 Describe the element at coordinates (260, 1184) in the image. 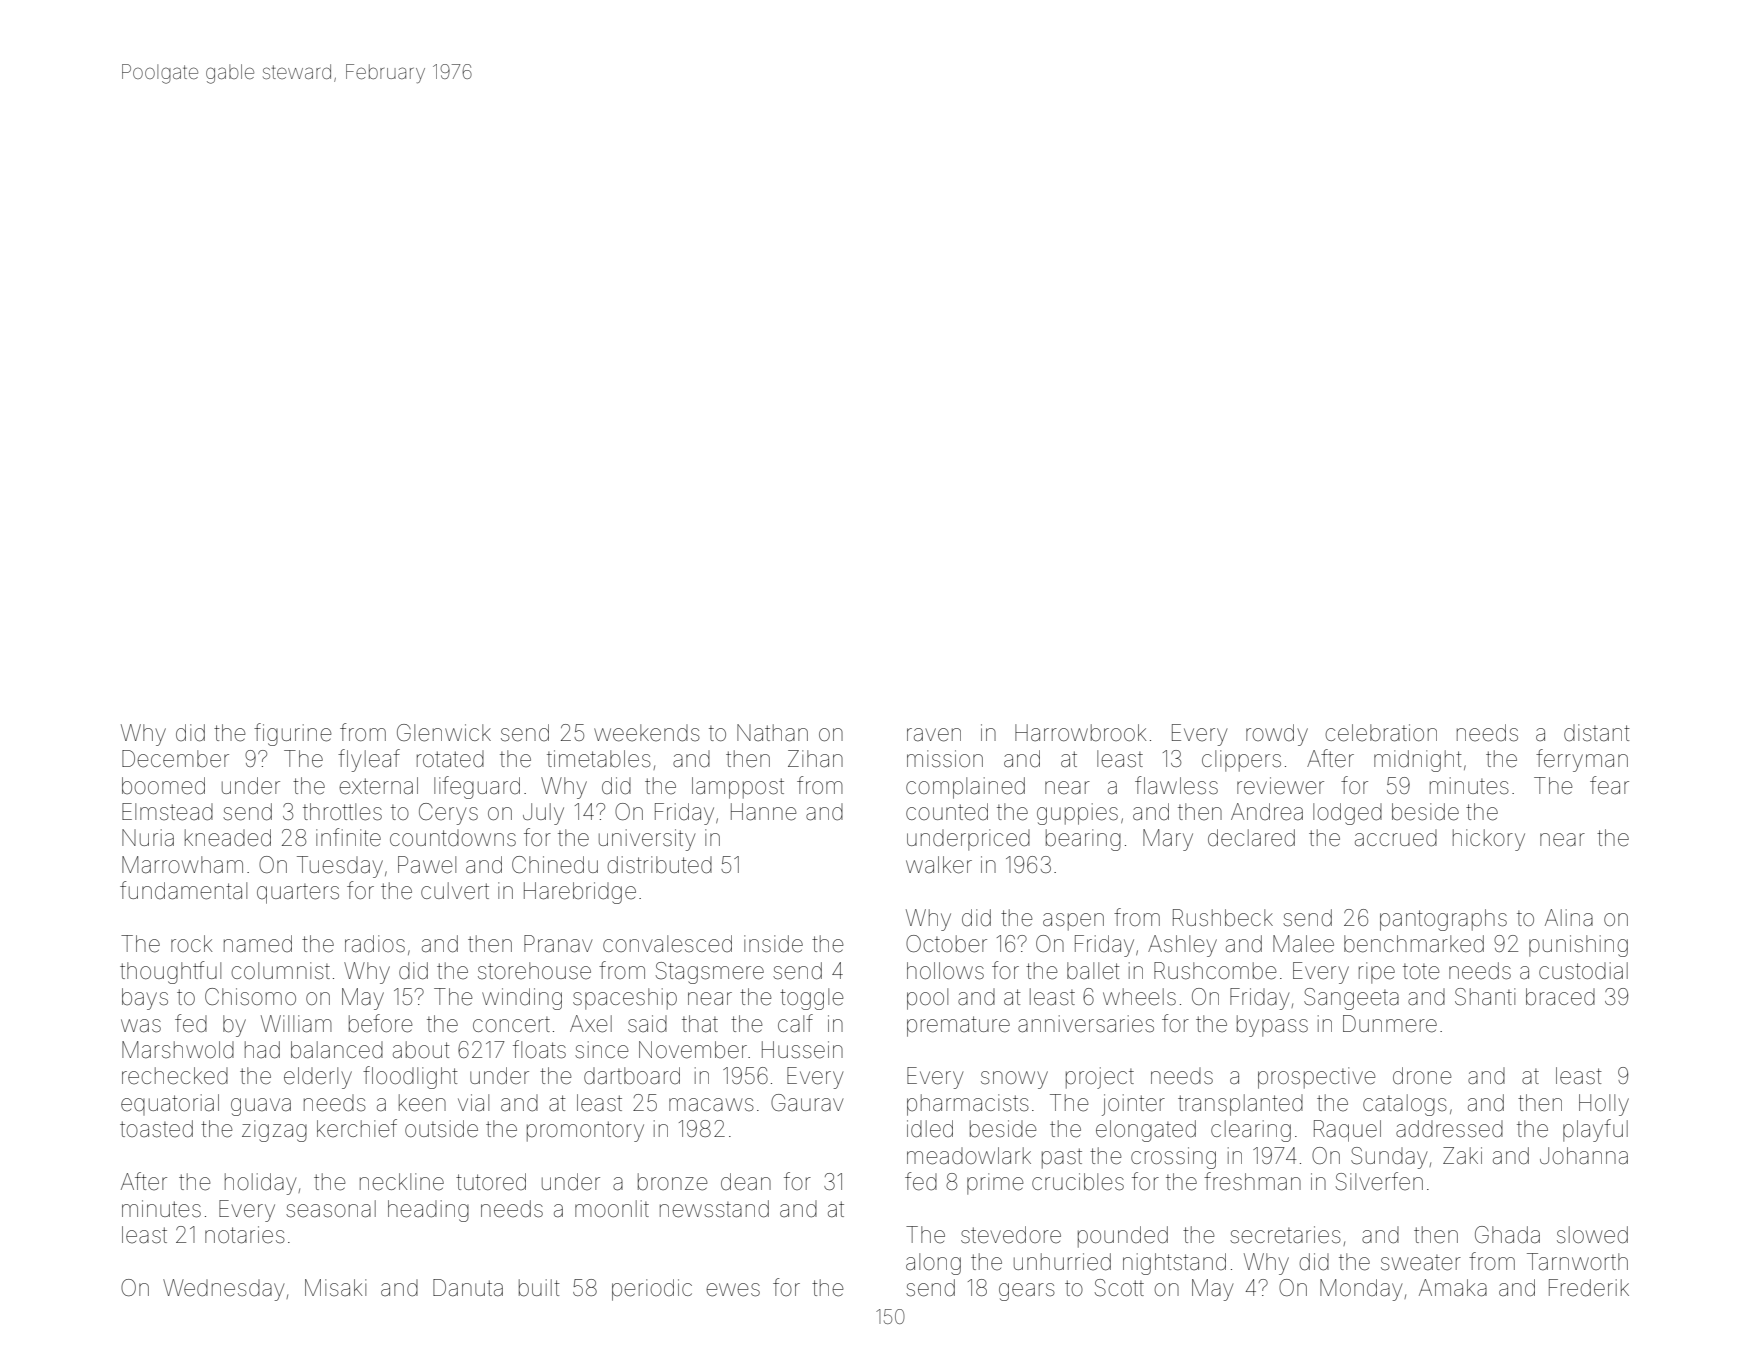

I see `holiday` at that location.
